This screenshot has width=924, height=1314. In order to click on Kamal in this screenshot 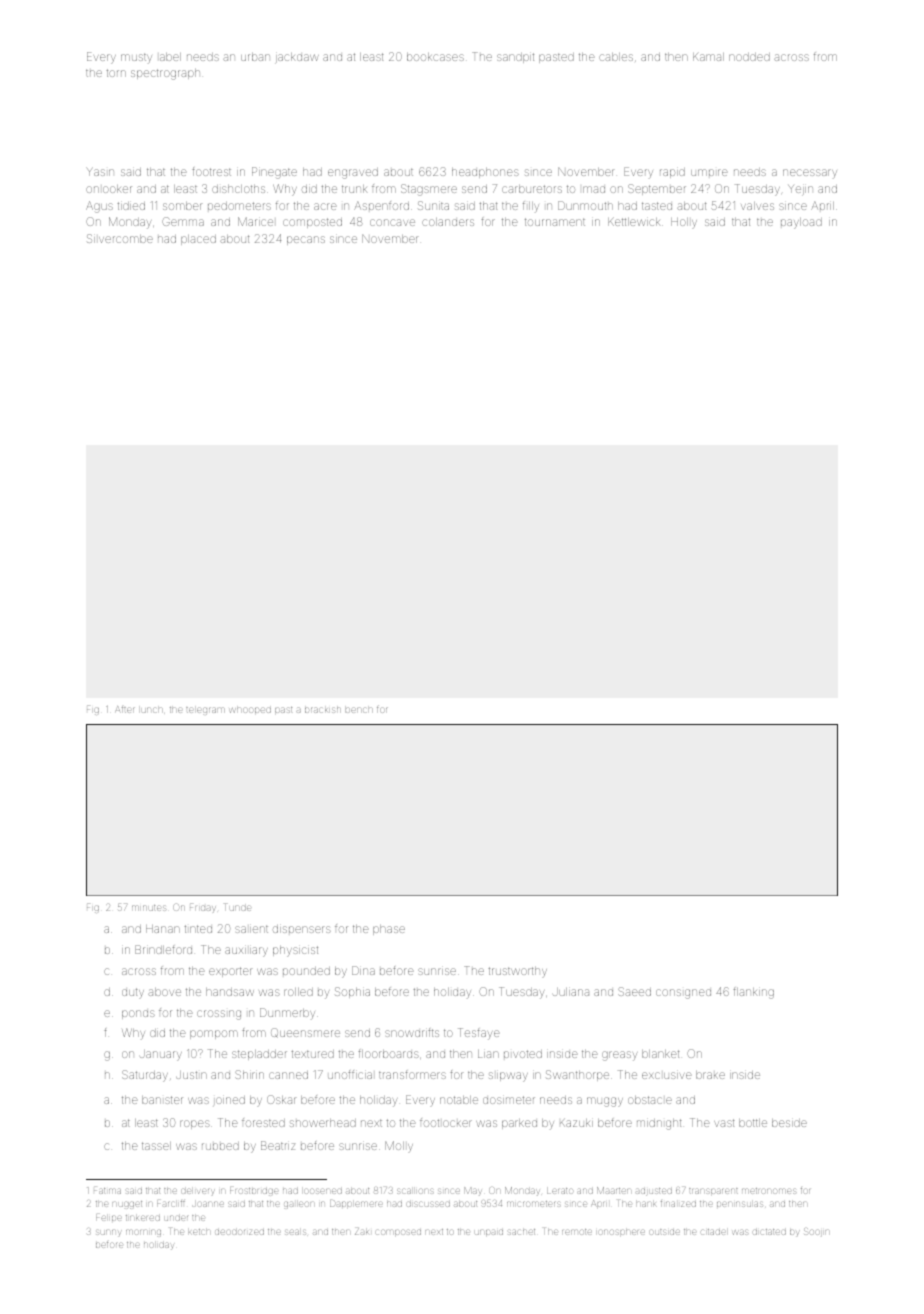, I will do `click(708, 57)`.
